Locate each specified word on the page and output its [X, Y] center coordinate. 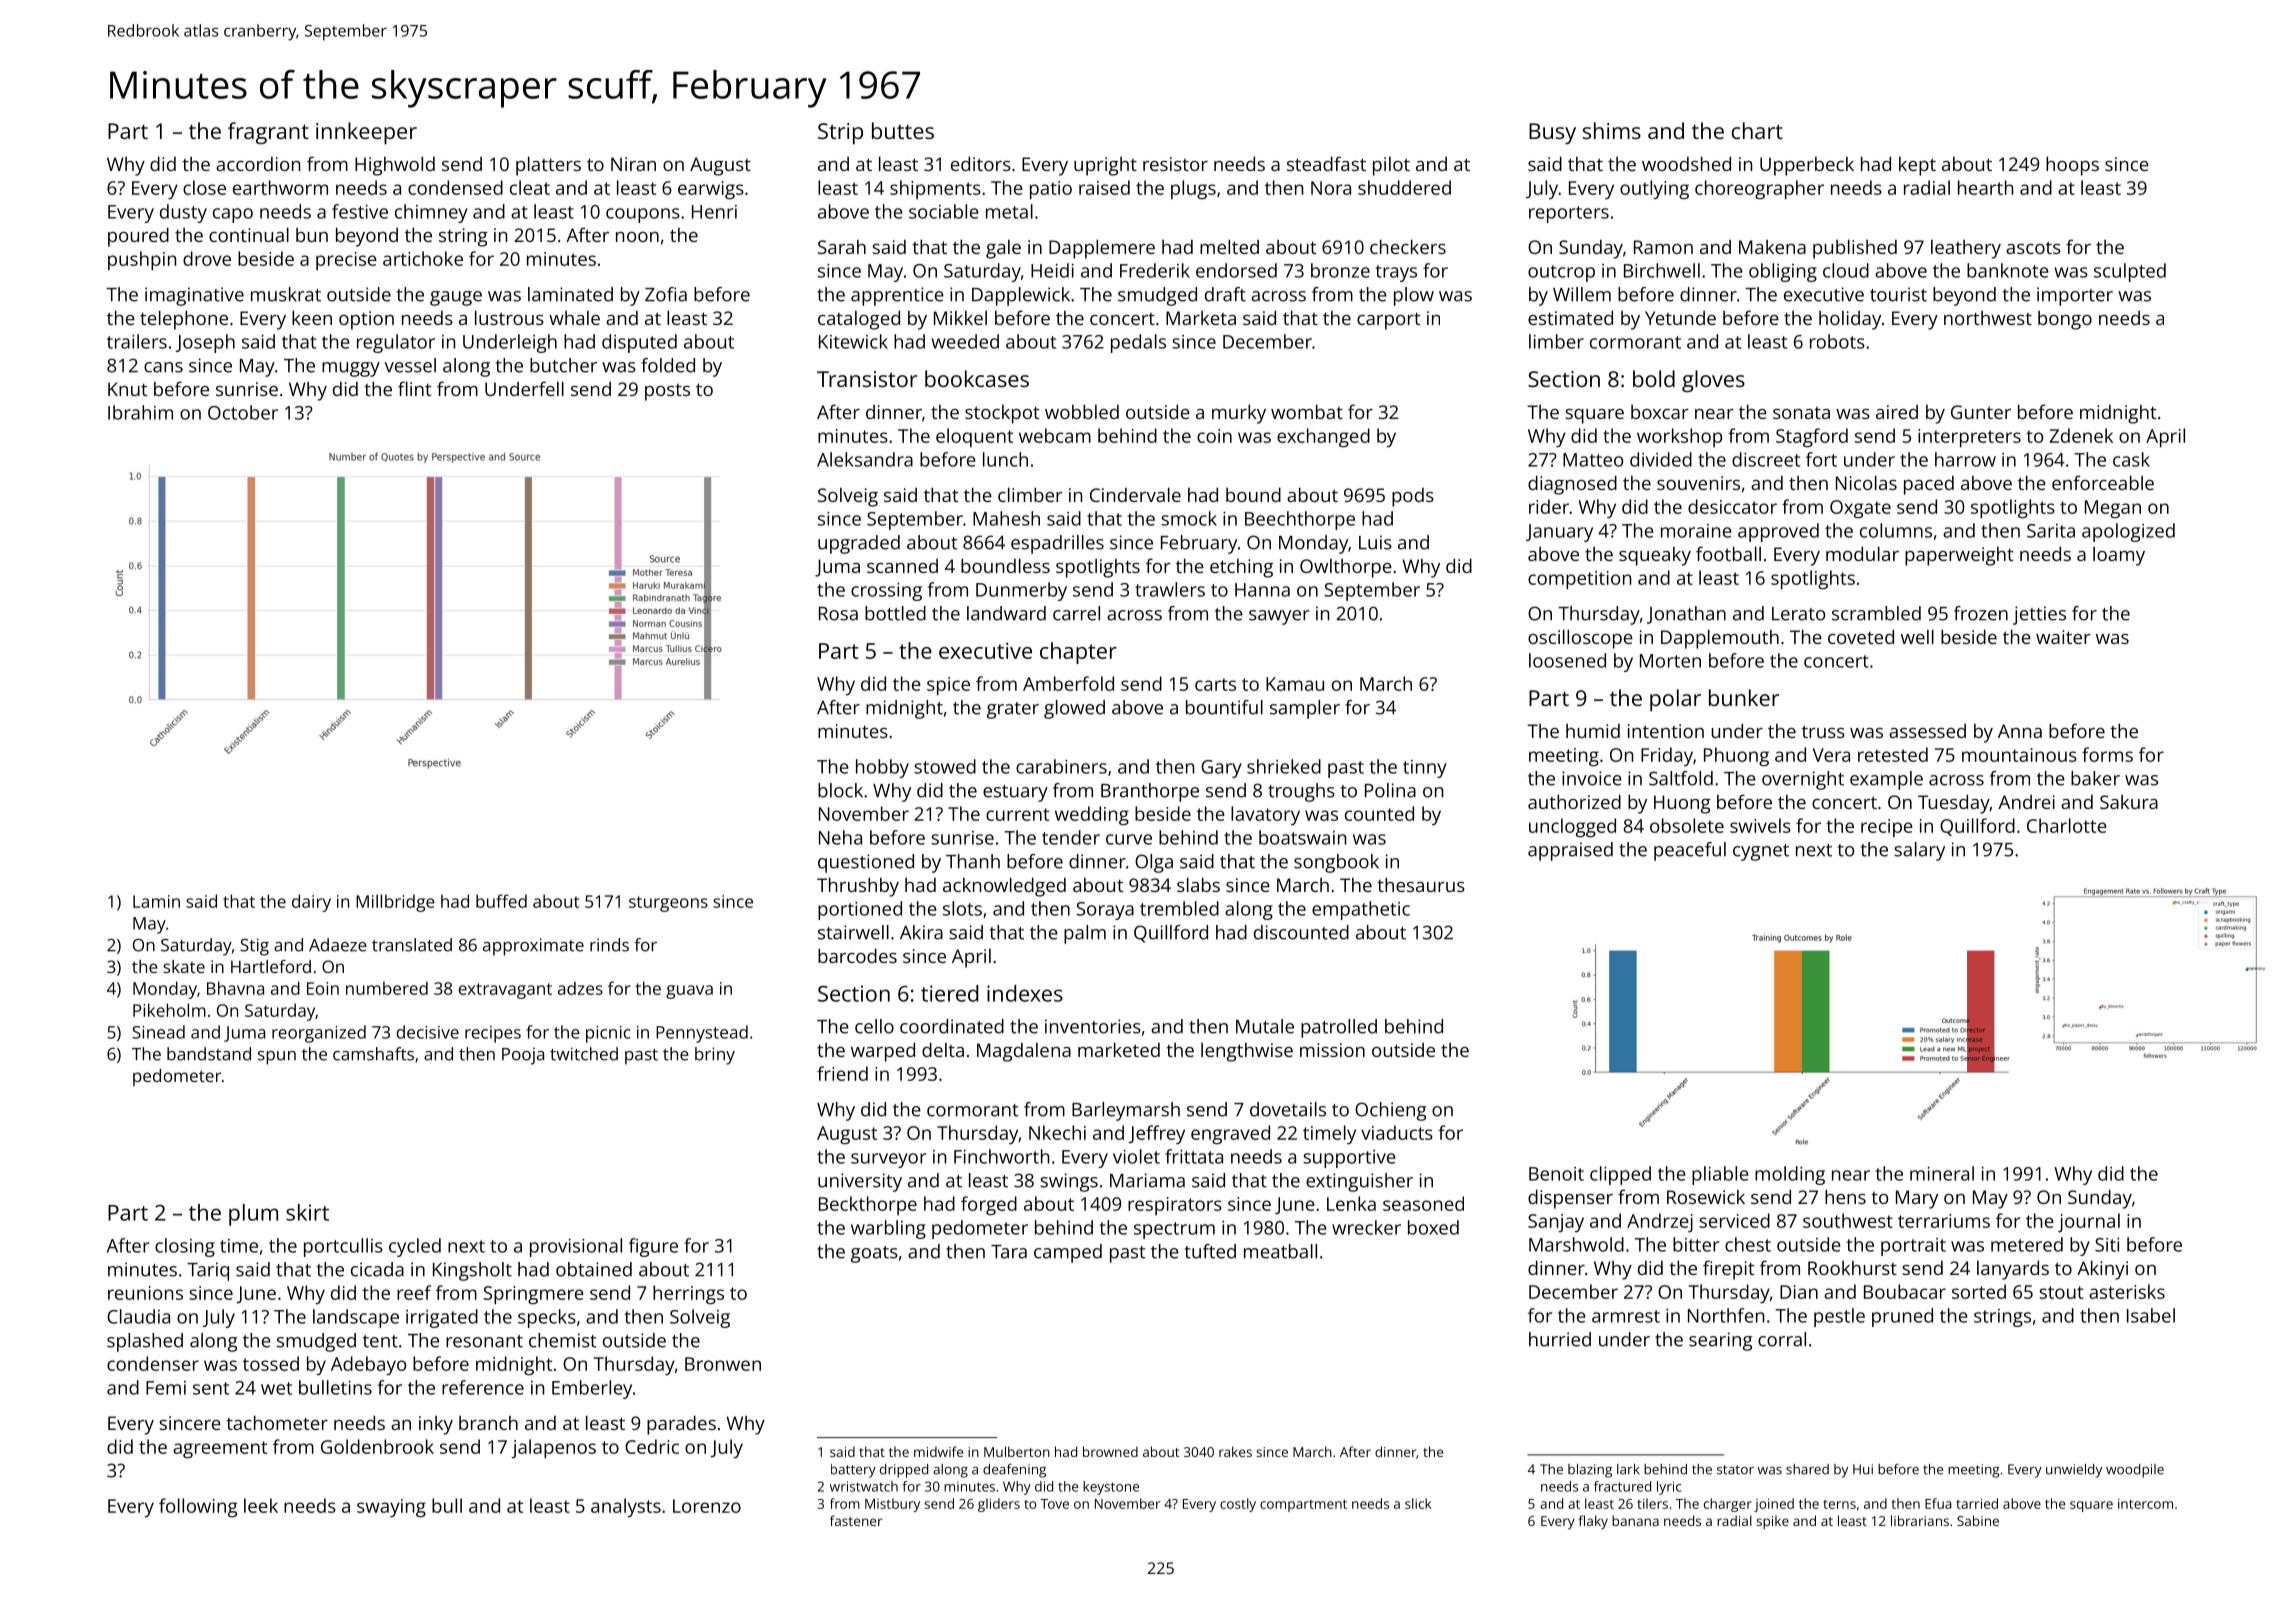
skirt [307, 1212]
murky [1239, 414]
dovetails [1288, 1109]
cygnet [1761, 852]
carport [1389, 321]
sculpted [2130, 272]
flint [415, 388]
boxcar [1660, 412]
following [198, 1507]
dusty [183, 213]
